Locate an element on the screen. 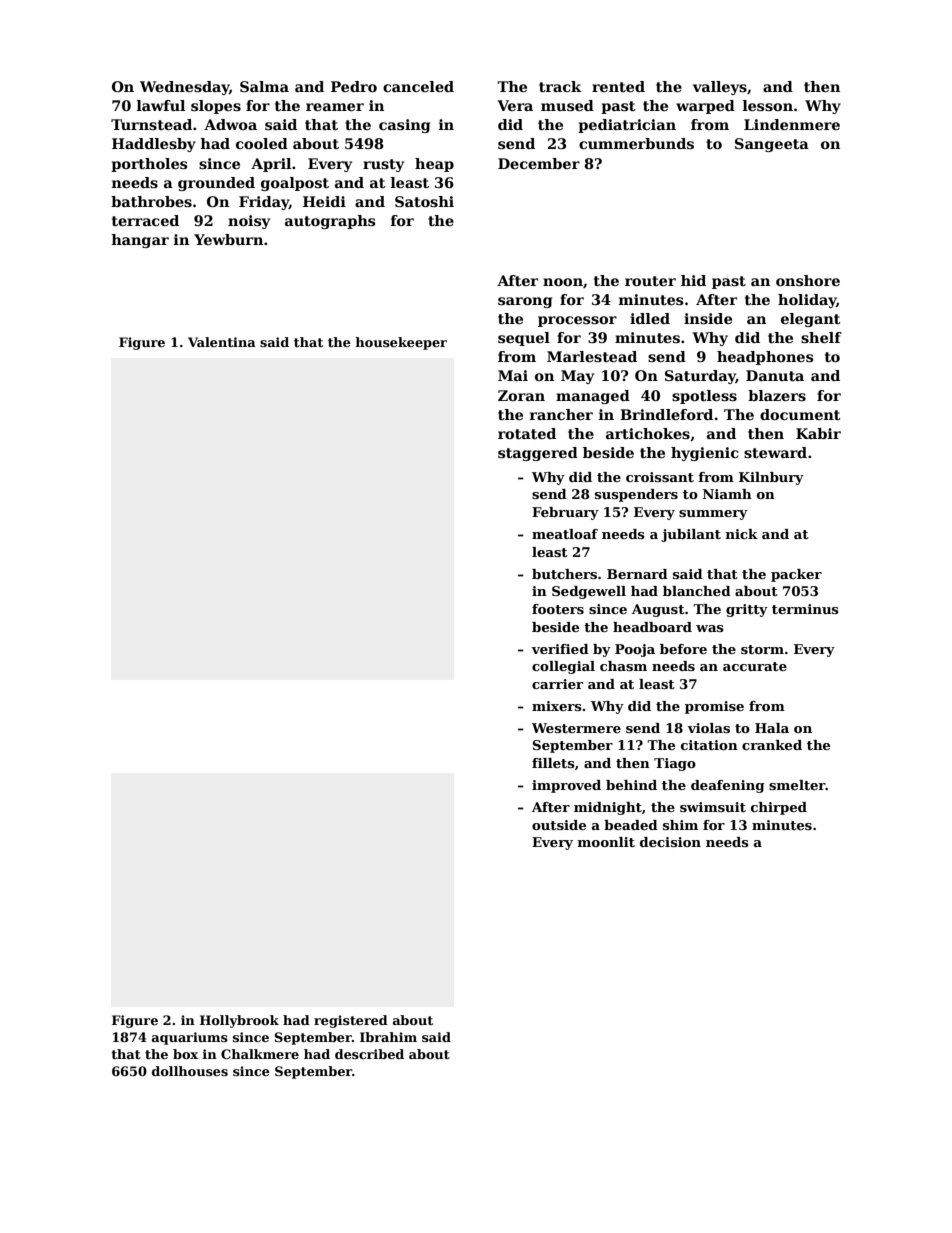  Niamh is located at coordinates (727, 494).
